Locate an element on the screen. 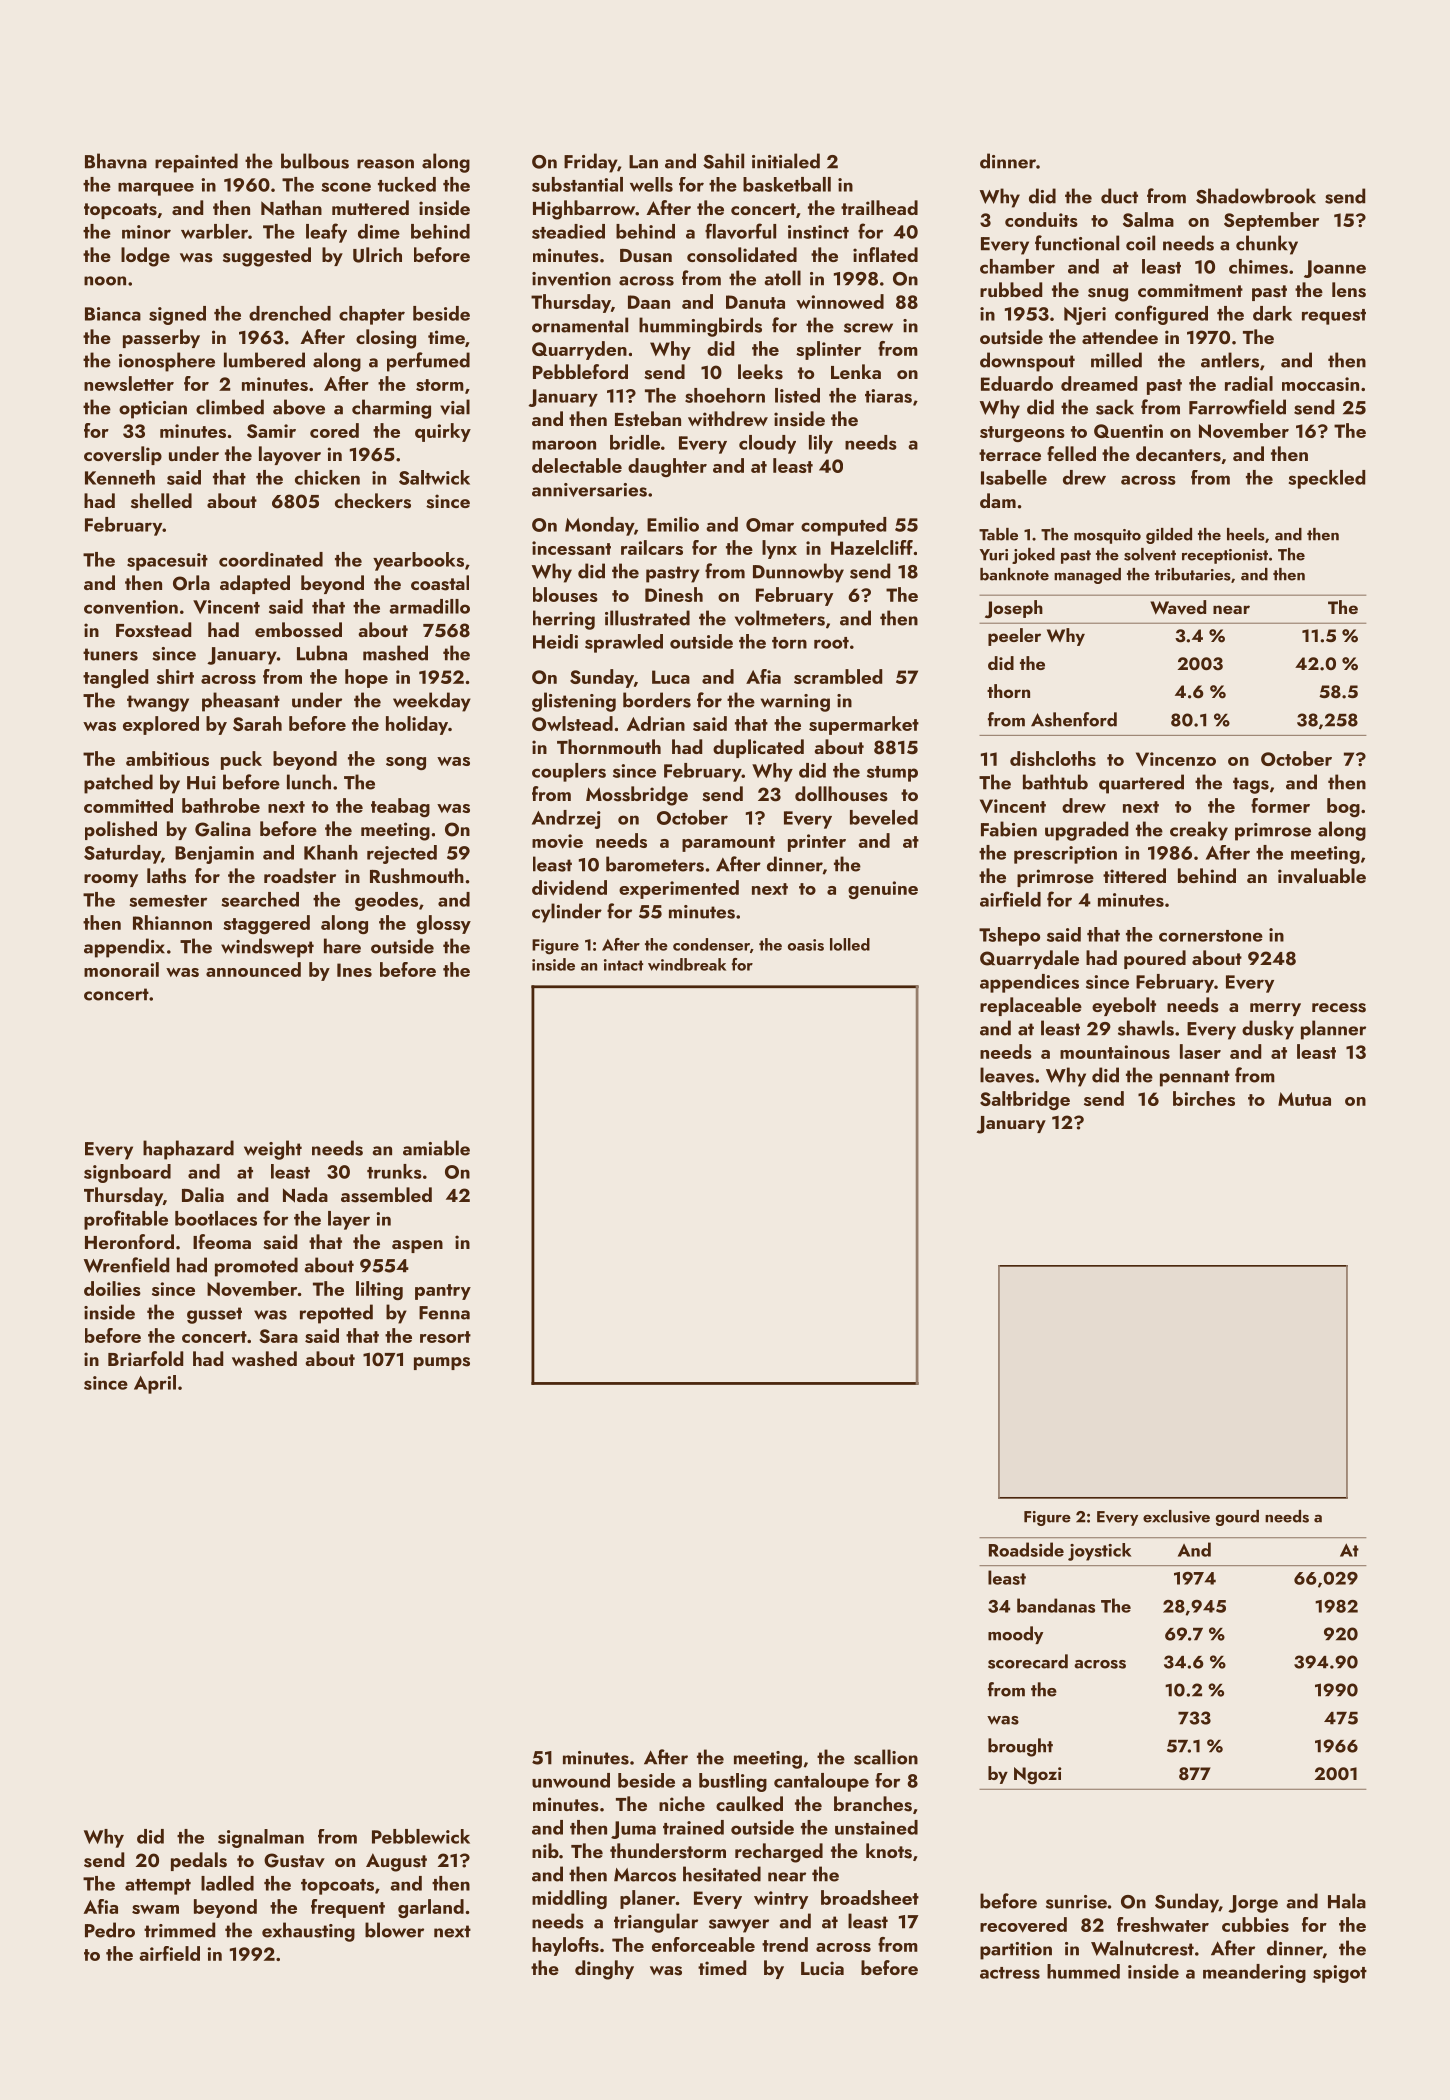 This screenshot has height=2100, width=1450. root is located at coordinates (831, 643).
